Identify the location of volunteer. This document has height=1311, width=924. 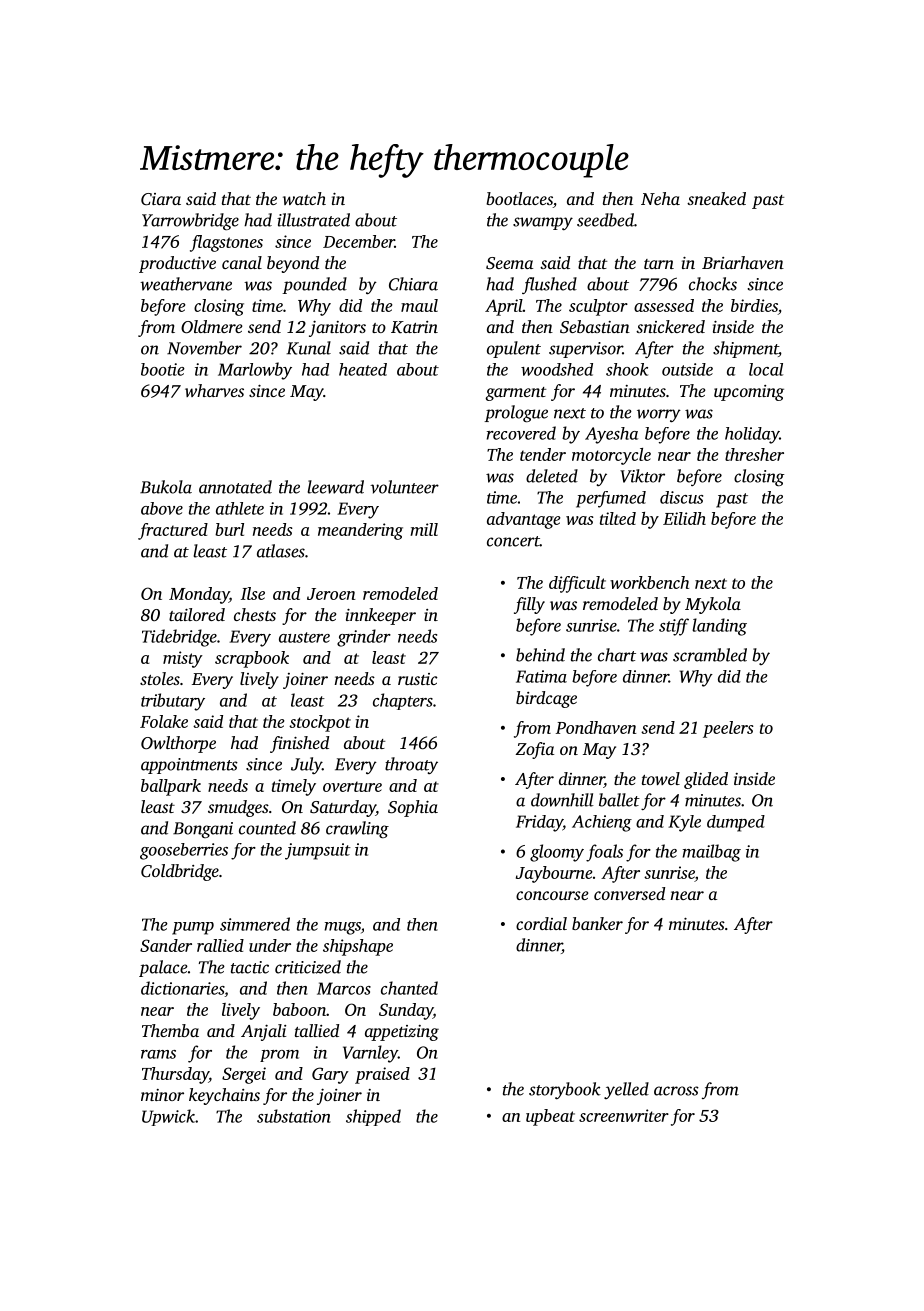
(404, 487).
